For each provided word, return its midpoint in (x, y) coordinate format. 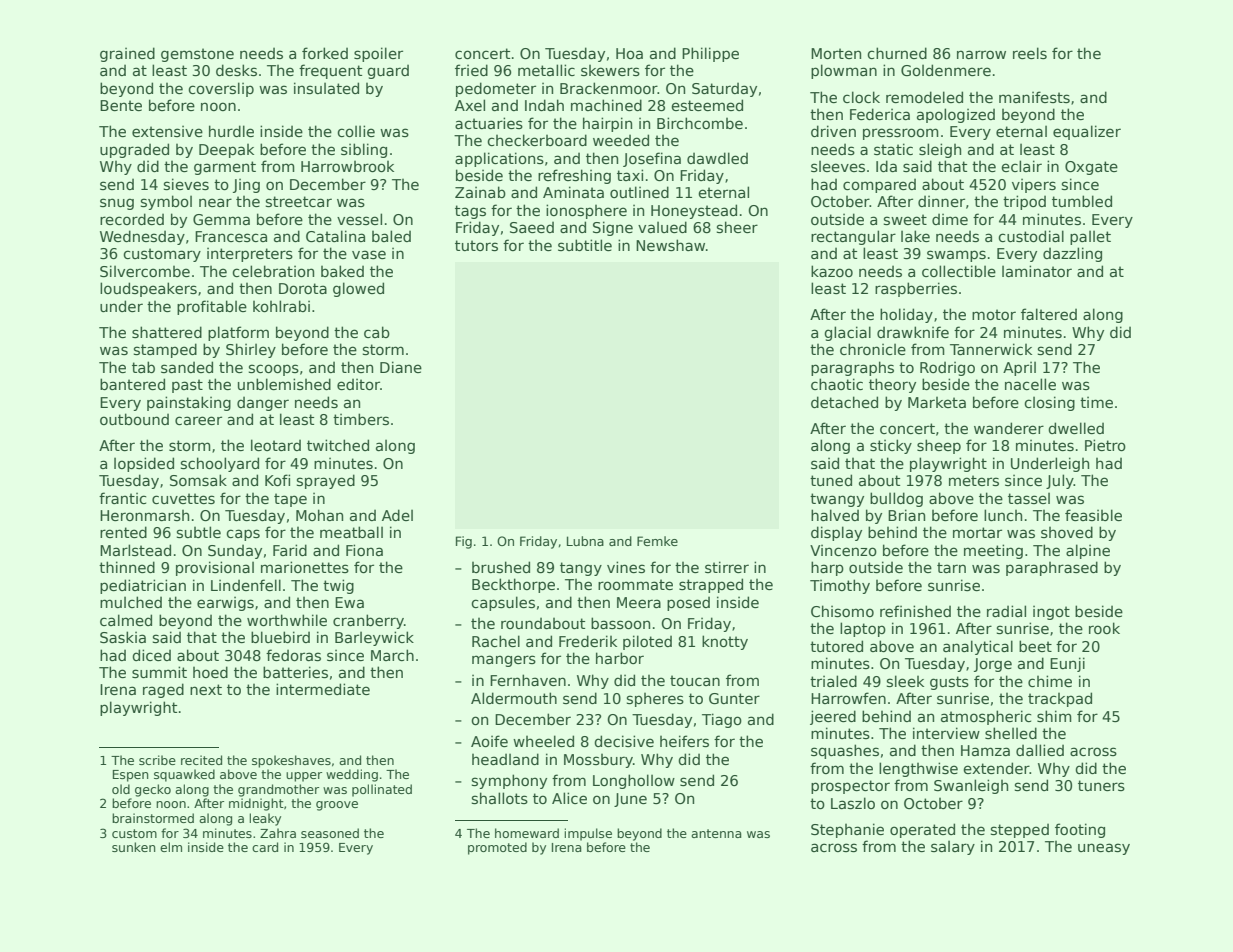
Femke (657, 541)
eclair (1021, 166)
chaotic (837, 384)
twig (338, 586)
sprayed (326, 481)
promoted (497, 848)
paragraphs (852, 368)
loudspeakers (148, 289)
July (1060, 481)
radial (1006, 611)
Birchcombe (700, 123)
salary (953, 848)
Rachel (496, 641)
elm (171, 847)
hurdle (231, 131)
